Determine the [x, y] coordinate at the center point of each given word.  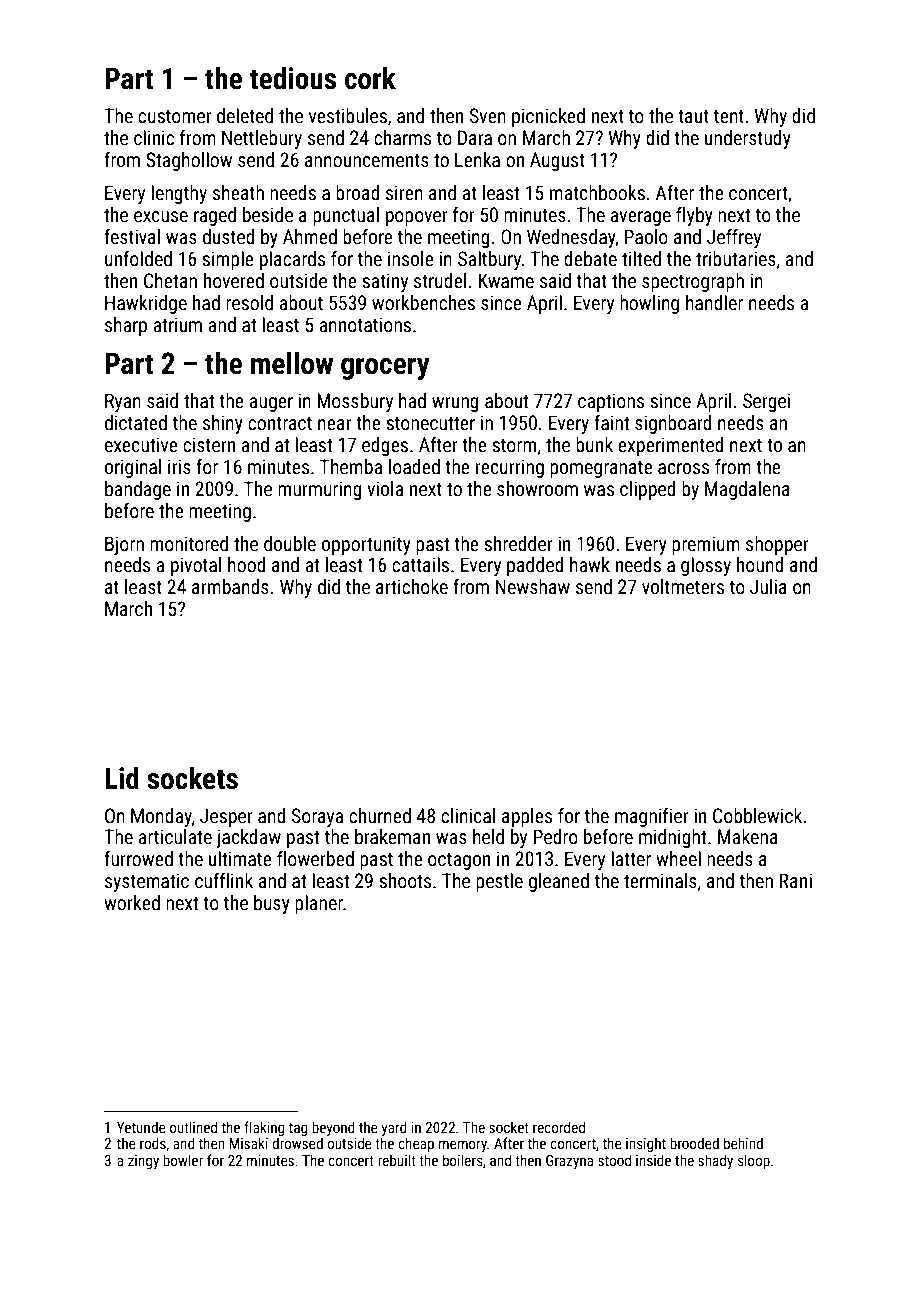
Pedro [556, 836]
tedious [293, 78]
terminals [660, 880]
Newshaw [533, 586]
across [683, 468]
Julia [768, 586]
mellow [292, 363]
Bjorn [124, 545]
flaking [264, 1128]
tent [729, 116]
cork [370, 78]
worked [132, 902]
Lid [122, 778]
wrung [455, 404]
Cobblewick [757, 815]
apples [527, 817]
